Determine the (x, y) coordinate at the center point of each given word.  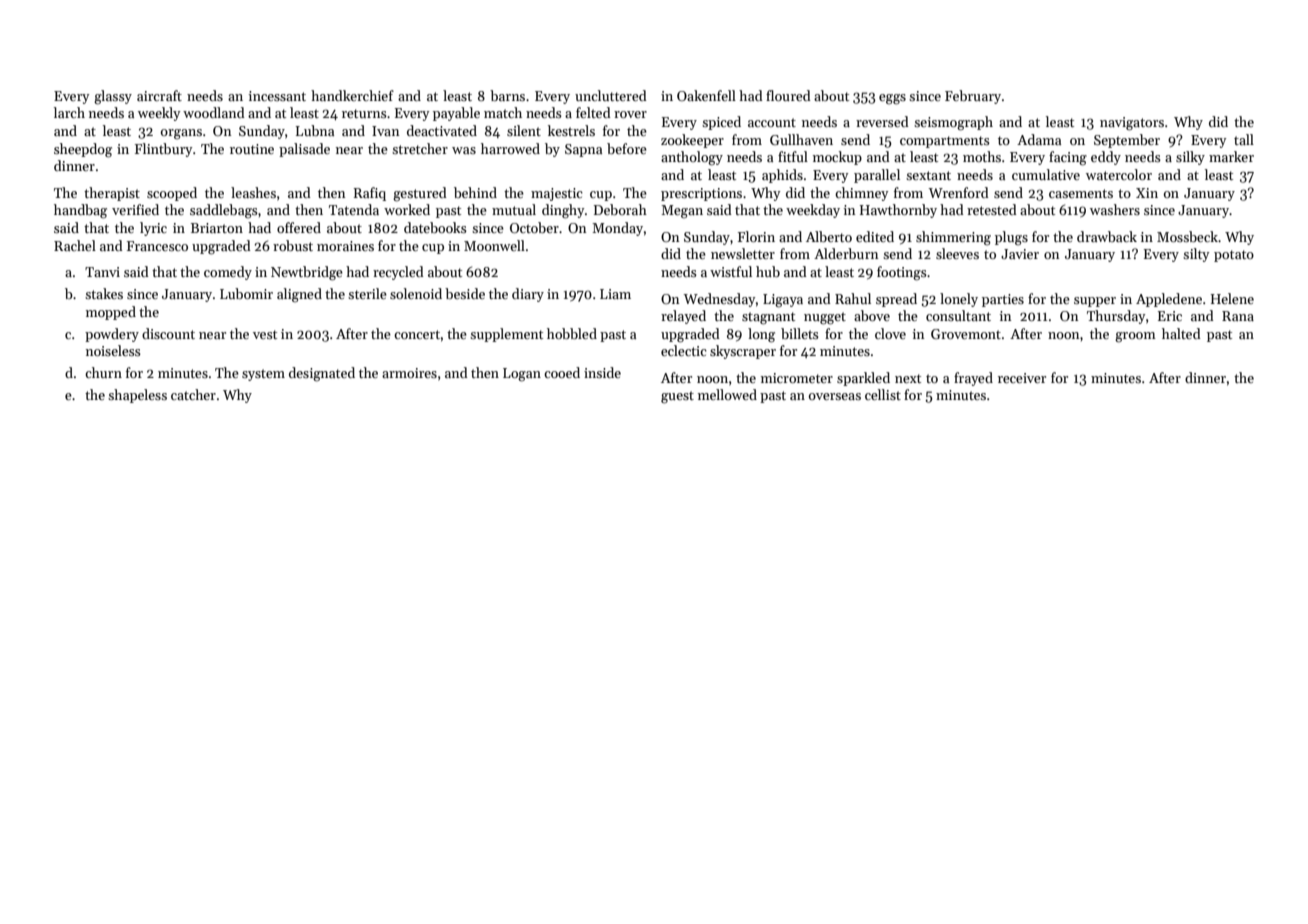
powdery (112, 335)
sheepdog (83, 150)
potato (1234, 256)
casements (1081, 193)
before (627, 148)
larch (69, 112)
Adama (1039, 139)
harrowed (510, 148)
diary (528, 295)
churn (103, 372)
